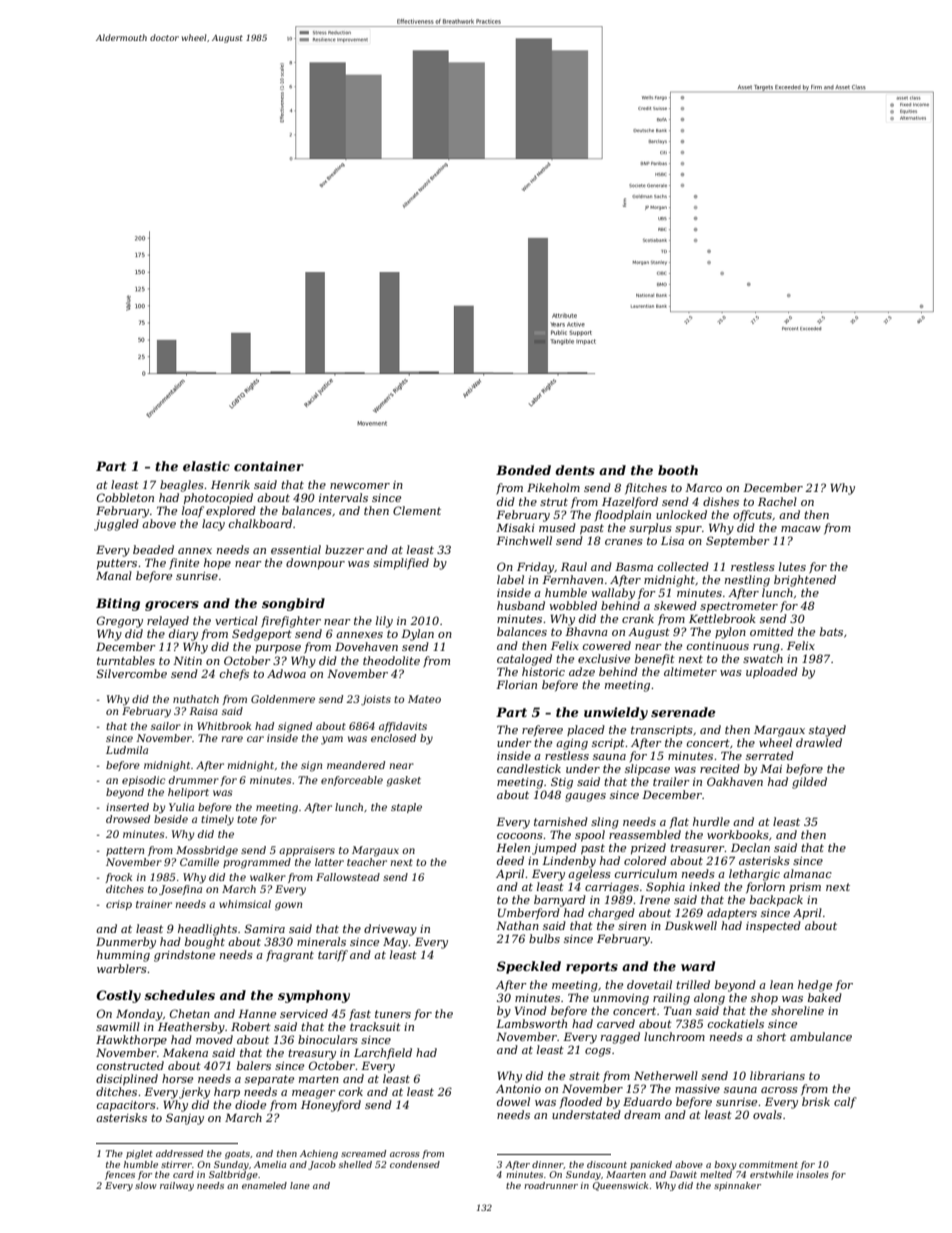  What do you see at coordinates (524, 660) in the image?
I see `cataloged` at bounding box center [524, 660].
